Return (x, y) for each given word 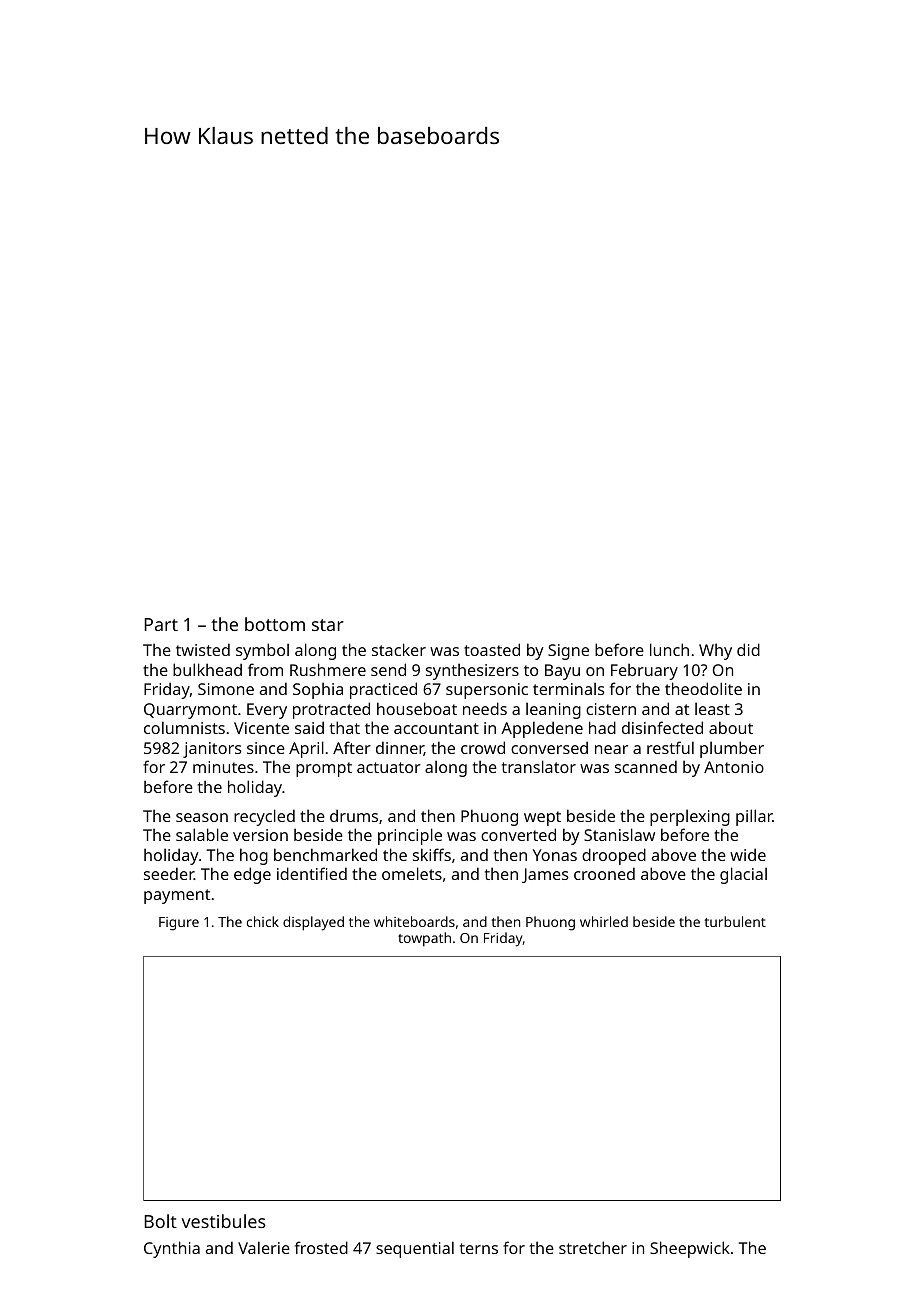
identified (312, 873)
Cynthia (172, 1249)
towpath (424, 939)
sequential (415, 1249)
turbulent (735, 921)
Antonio (734, 767)
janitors (212, 750)
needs (485, 708)
